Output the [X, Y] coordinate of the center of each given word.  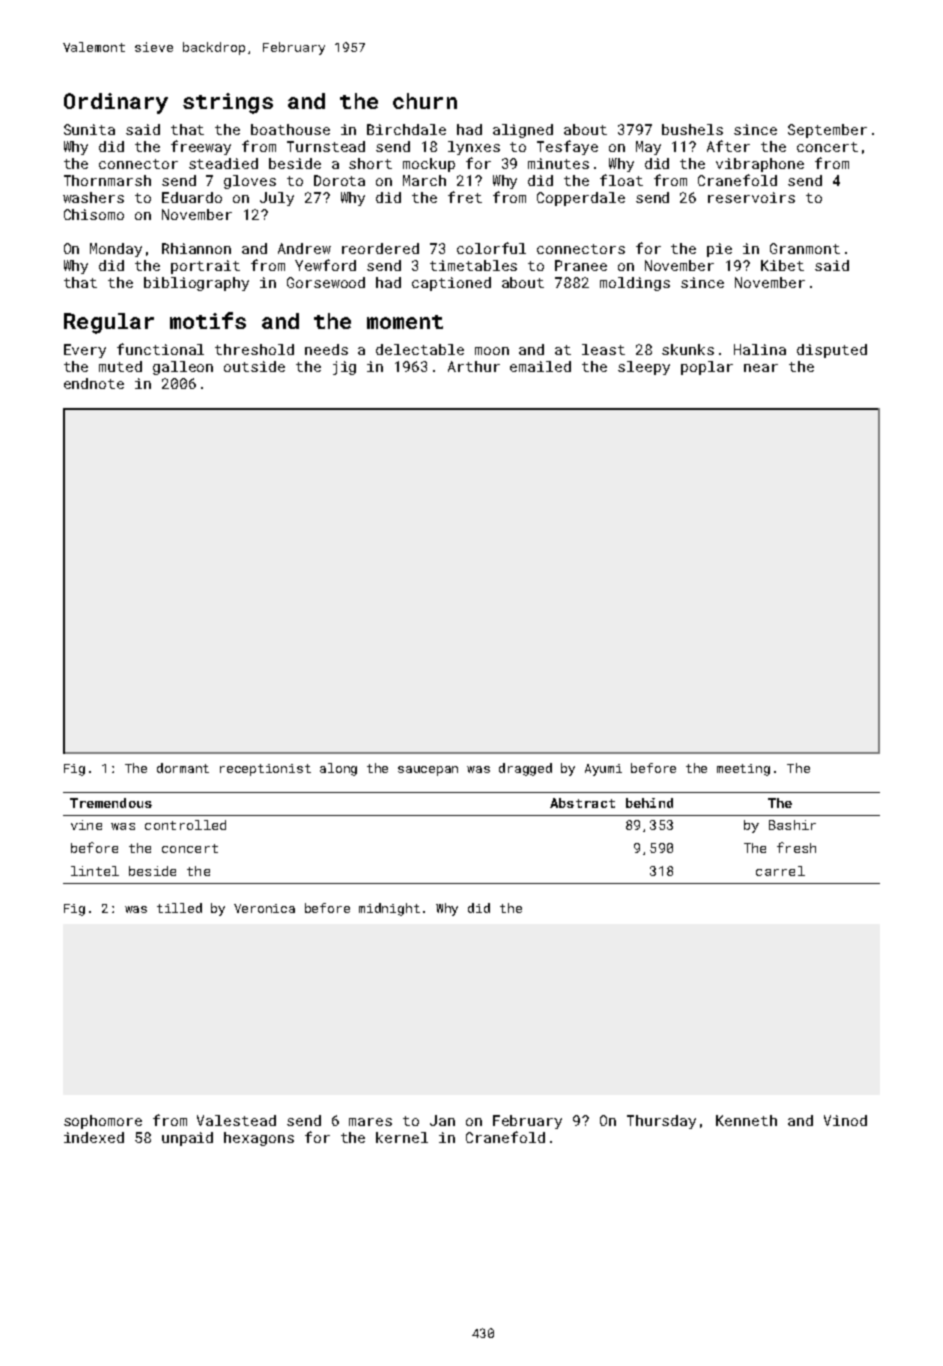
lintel [95, 871]
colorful [491, 248]
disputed [832, 351]
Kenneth [746, 1120]
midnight [389, 909]
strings [228, 103]
